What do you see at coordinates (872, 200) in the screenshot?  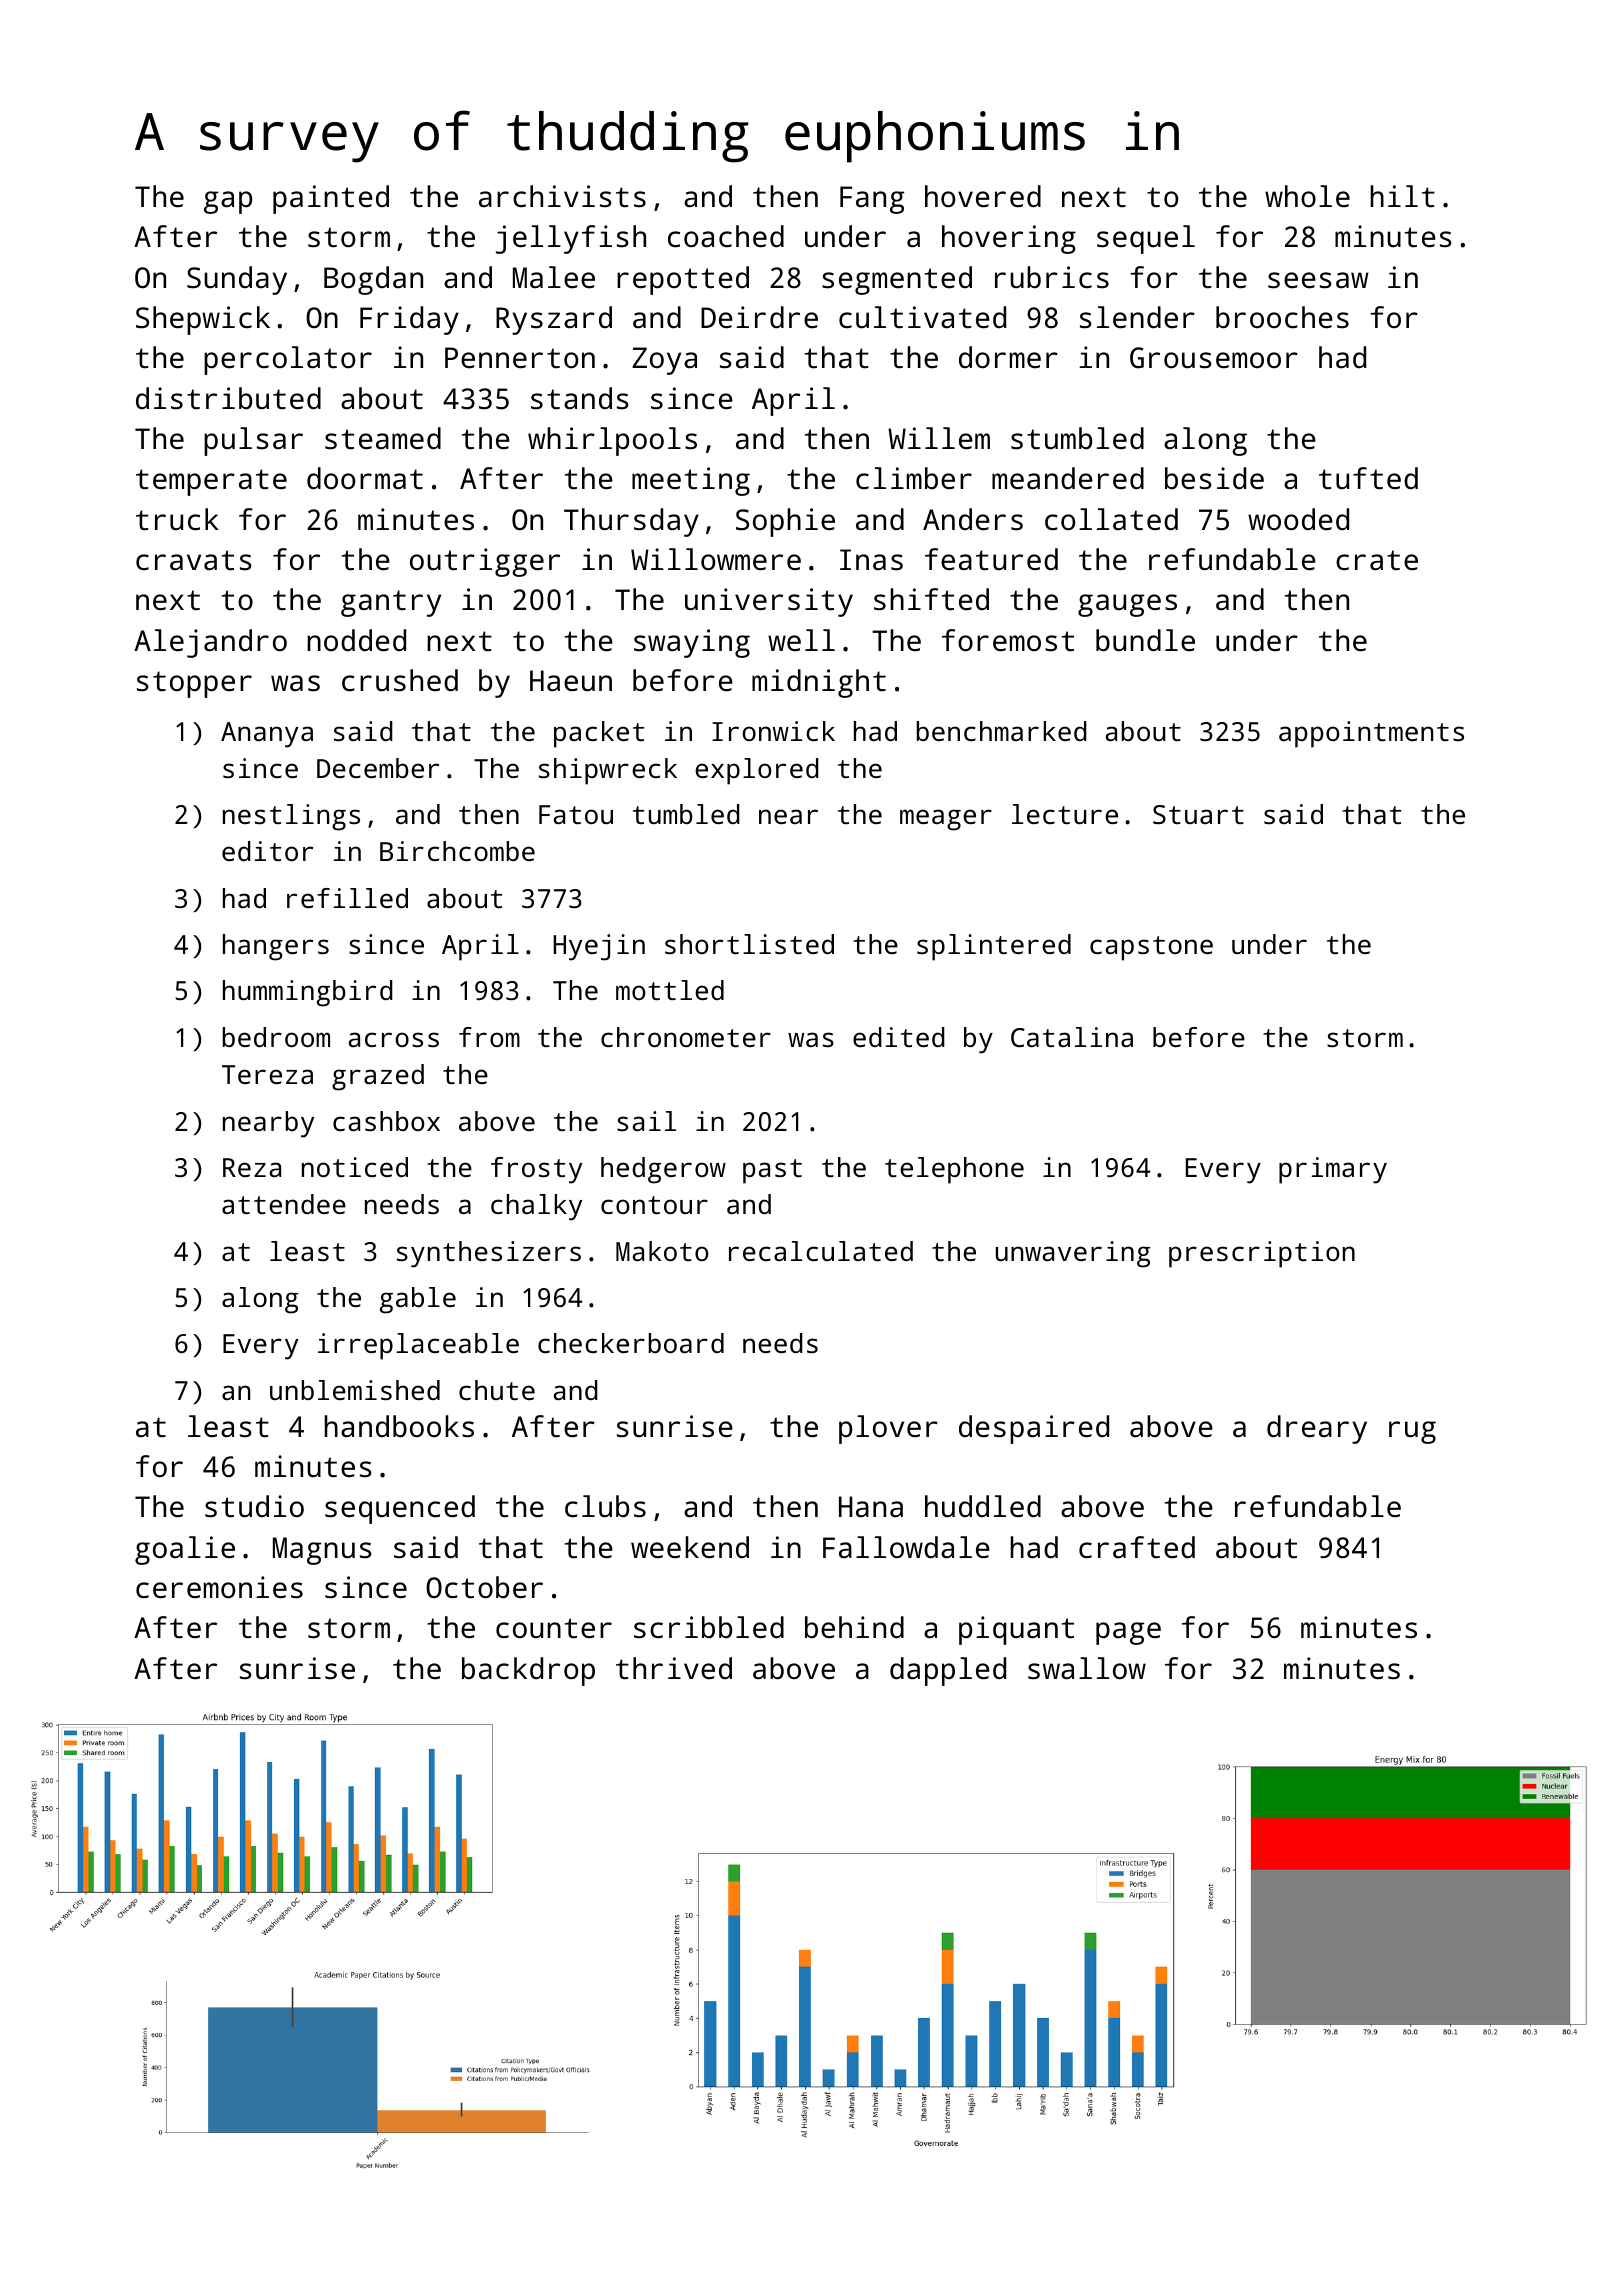 I see `Fang` at bounding box center [872, 200].
